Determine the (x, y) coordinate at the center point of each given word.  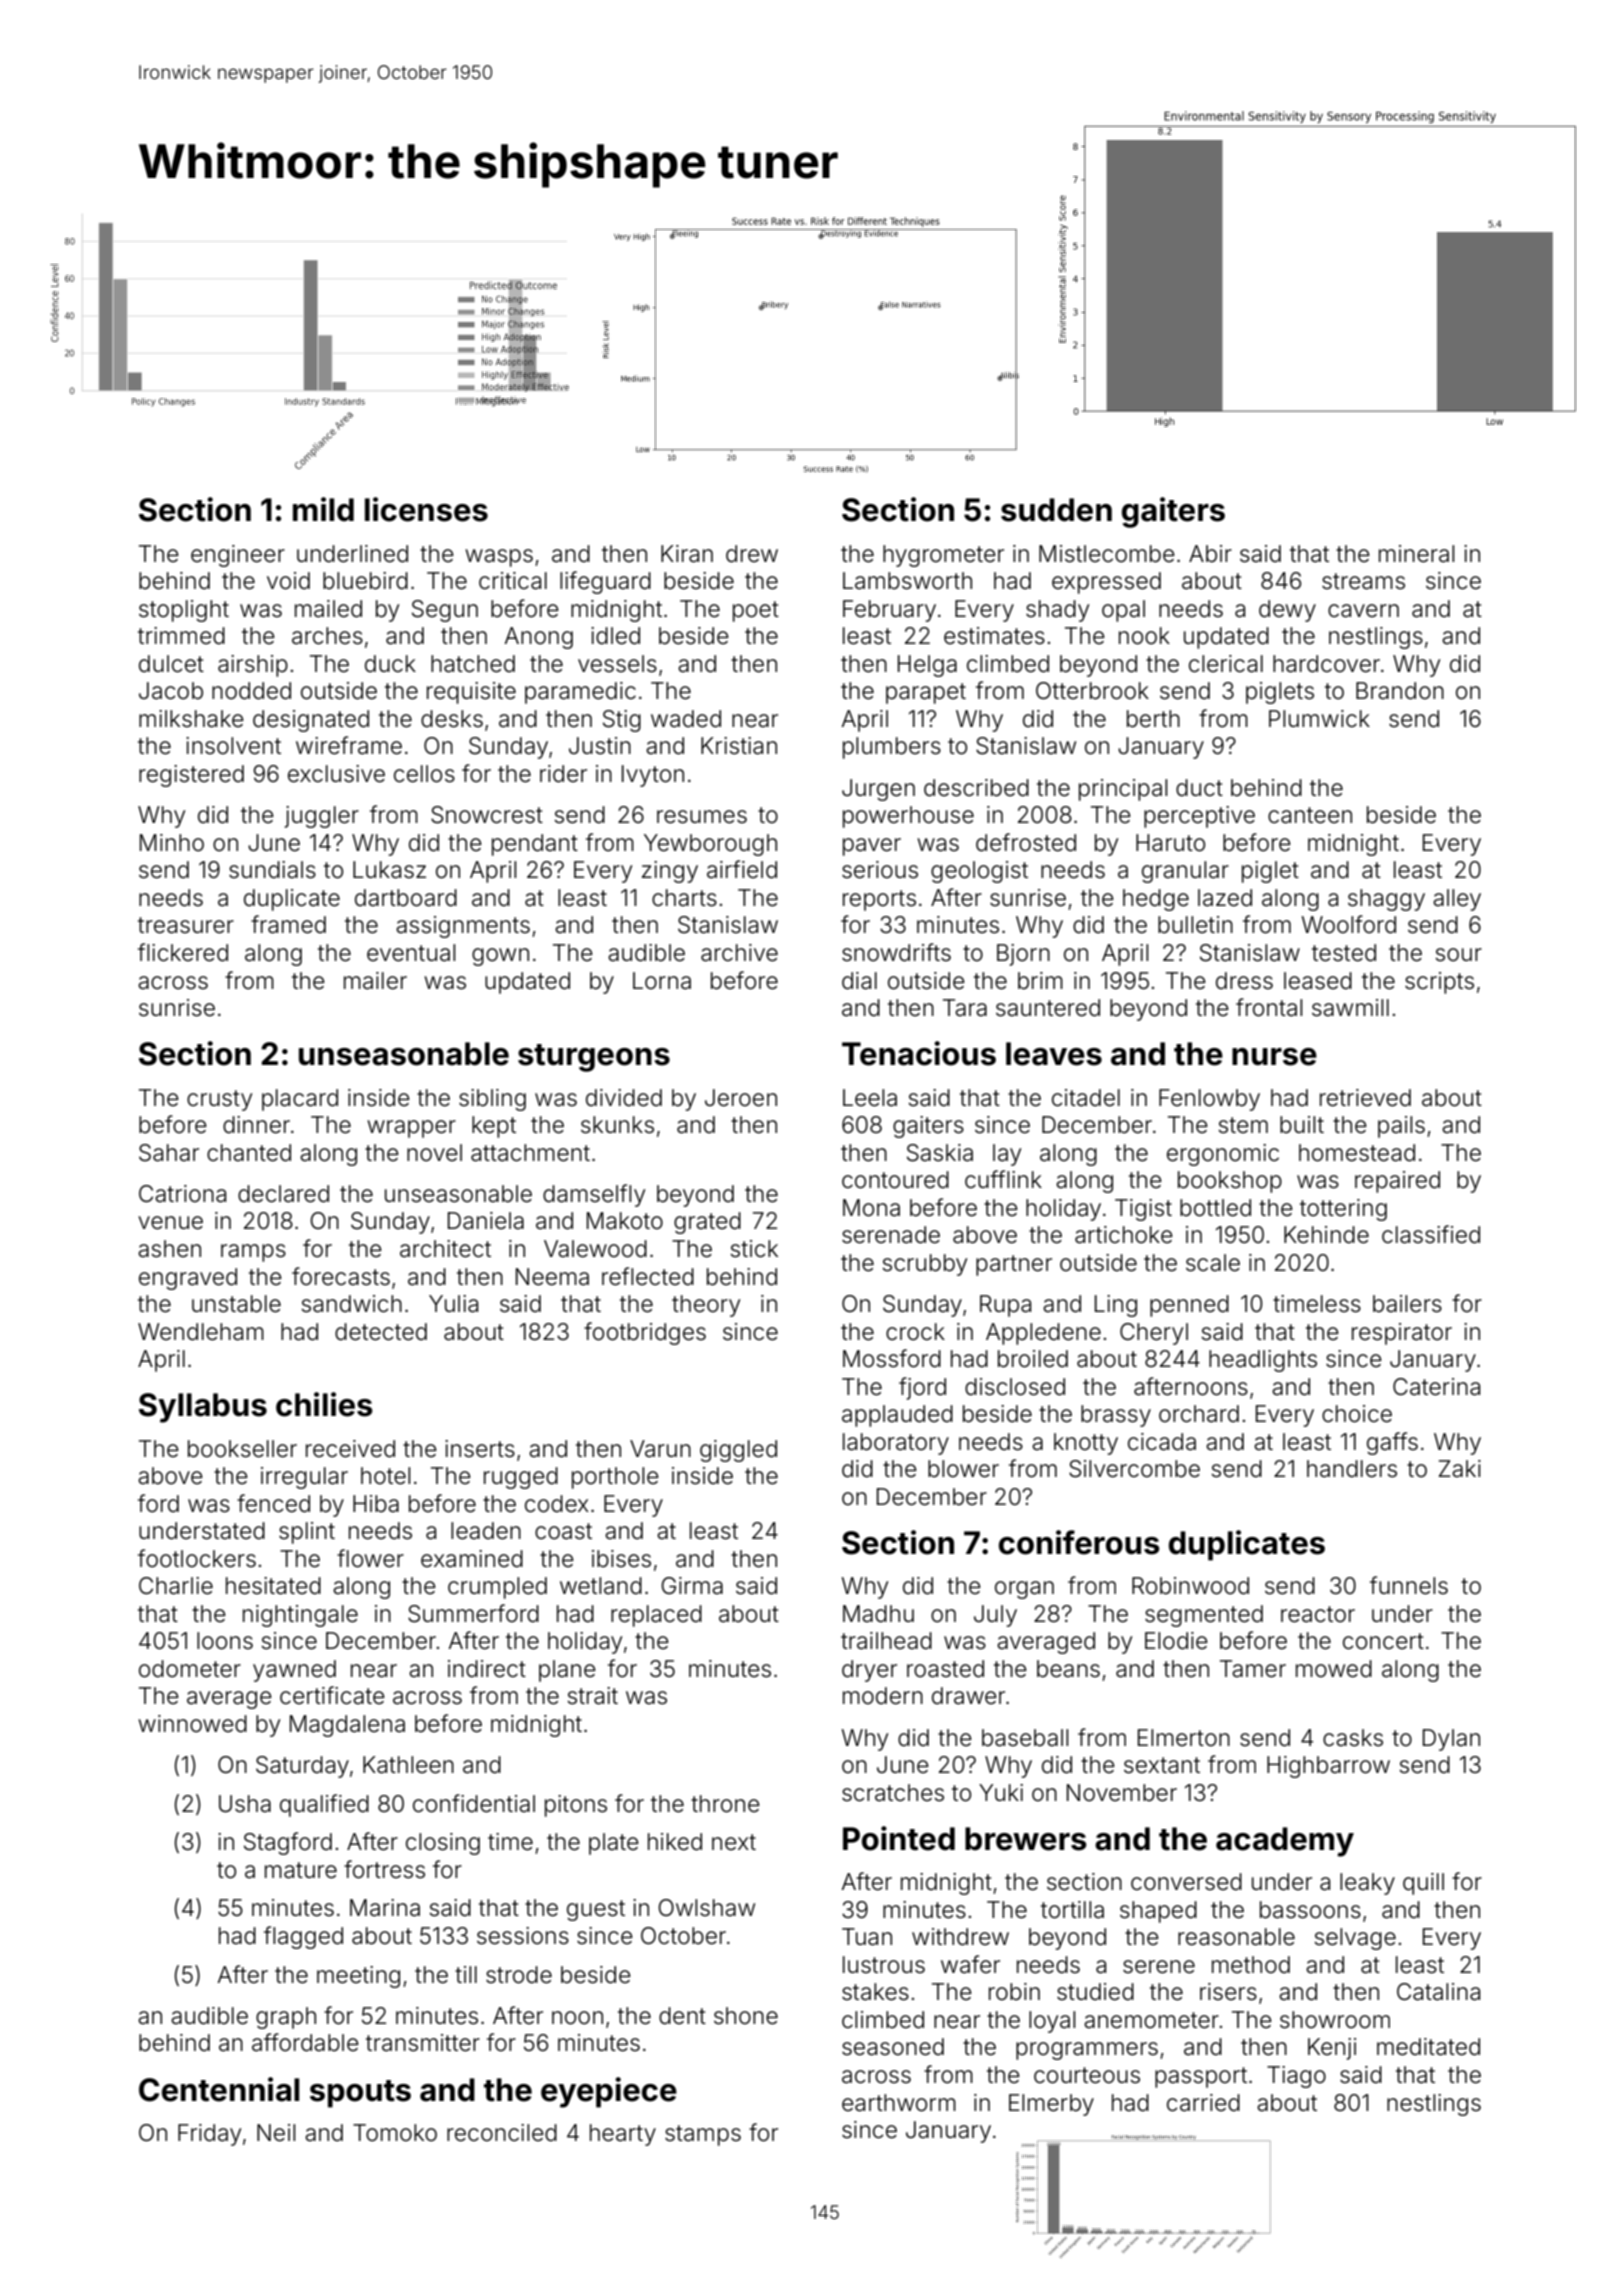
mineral (1416, 554)
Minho (172, 843)
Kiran (687, 554)
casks (1353, 1738)
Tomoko (395, 2133)
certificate (332, 1695)
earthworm (899, 2103)
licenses (426, 509)
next (734, 1842)
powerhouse (908, 817)
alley (1457, 900)
